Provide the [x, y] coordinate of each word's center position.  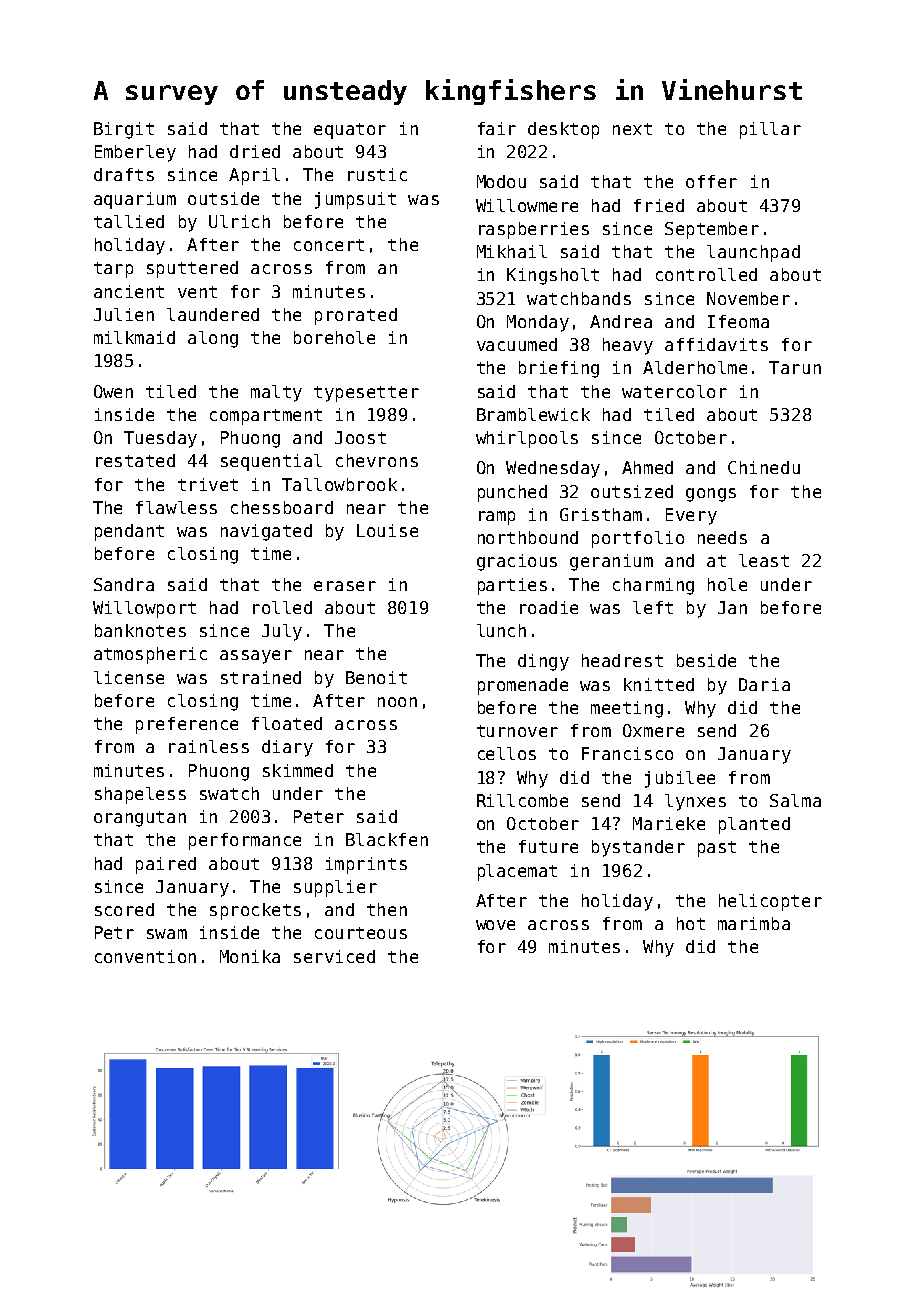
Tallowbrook [339, 484]
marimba [754, 923]
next [632, 129]
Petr [114, 932]
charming [653, 586]
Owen [113, 391]
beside [706, 660]
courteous [361, 933]
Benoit [376, 677]
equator [350, 131]
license [129, 677]
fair [497, 128]
